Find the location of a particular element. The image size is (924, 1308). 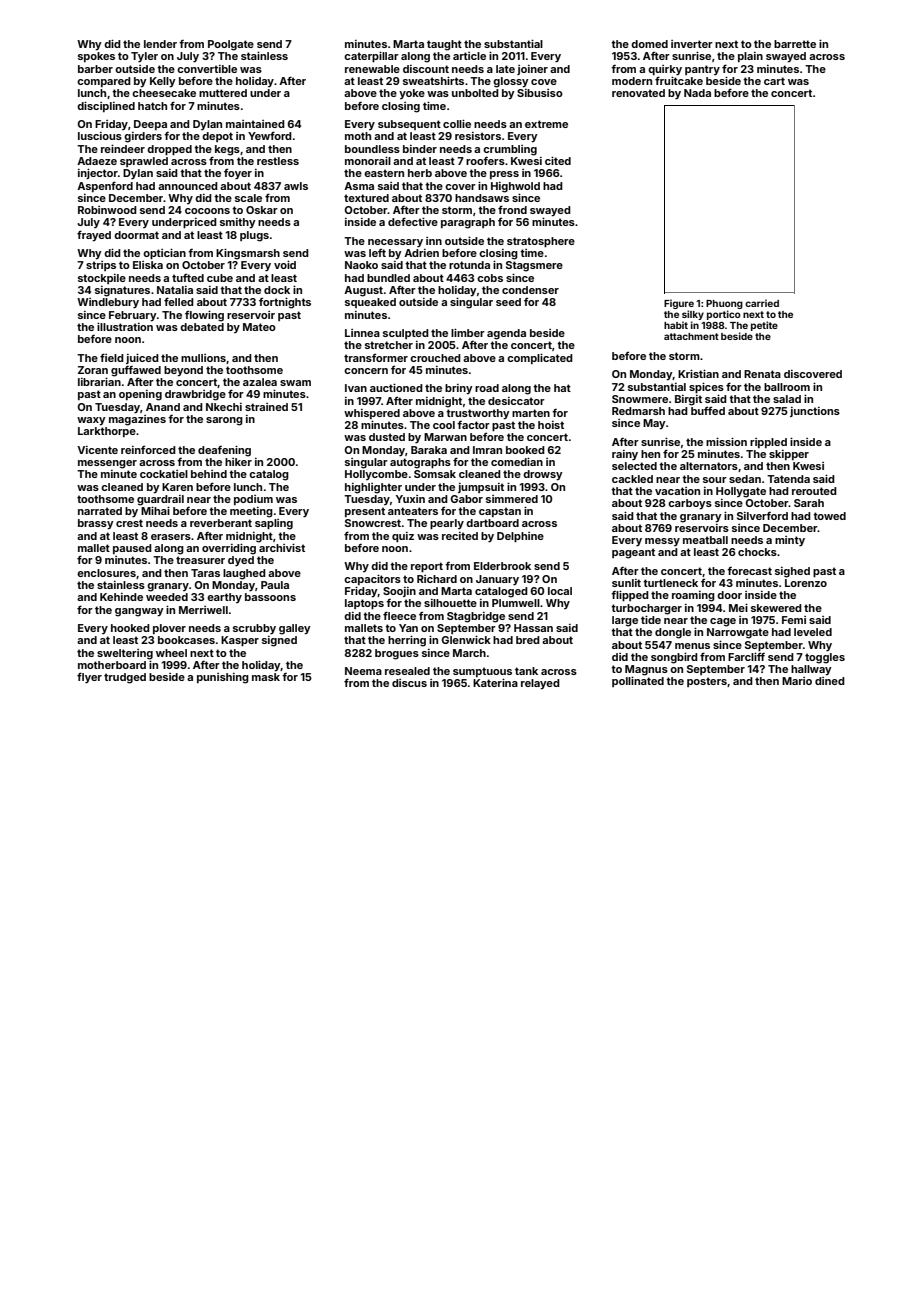

cart is located at coordinates (774, 81).
